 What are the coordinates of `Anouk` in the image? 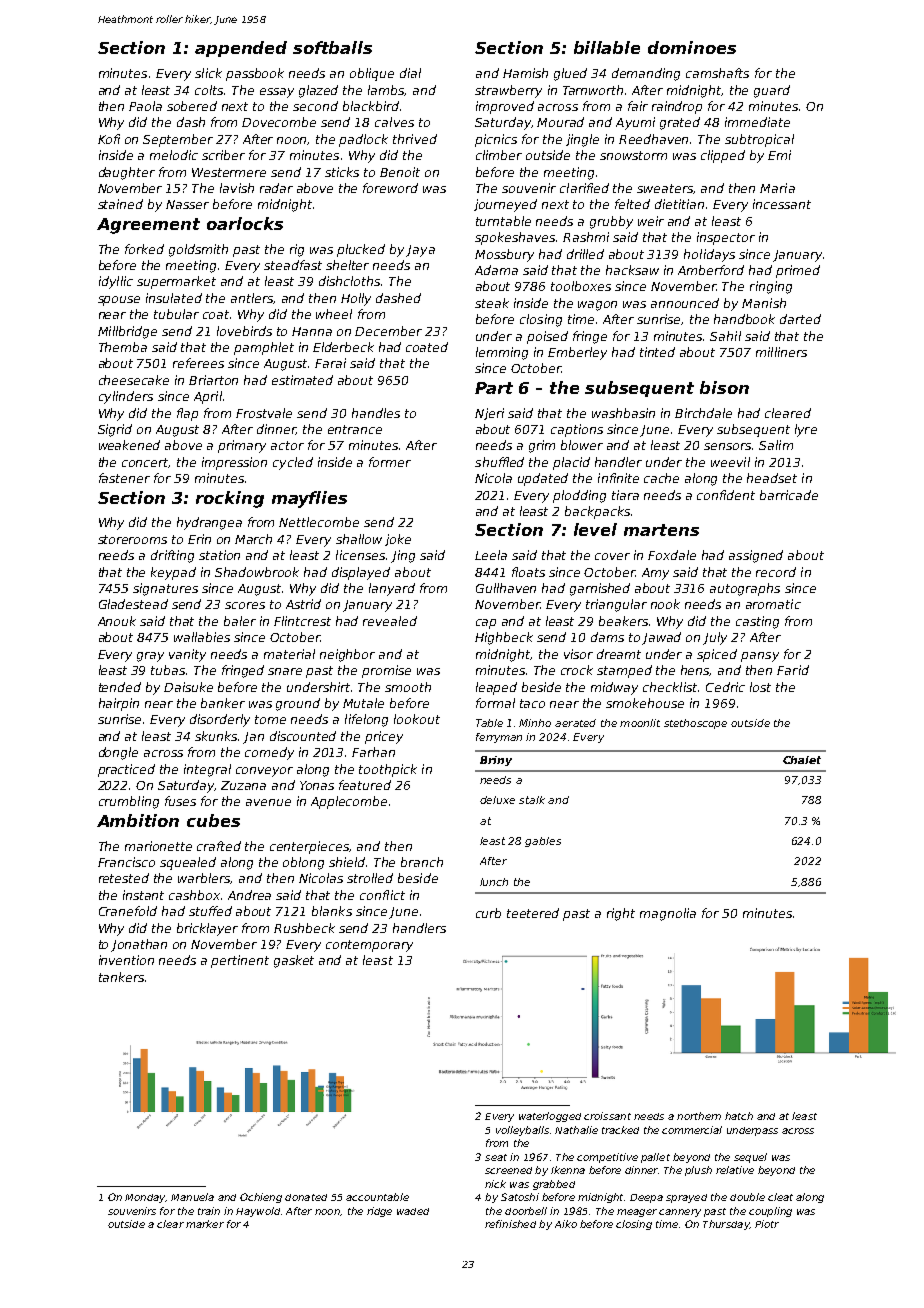 It's located at (117, 621).
